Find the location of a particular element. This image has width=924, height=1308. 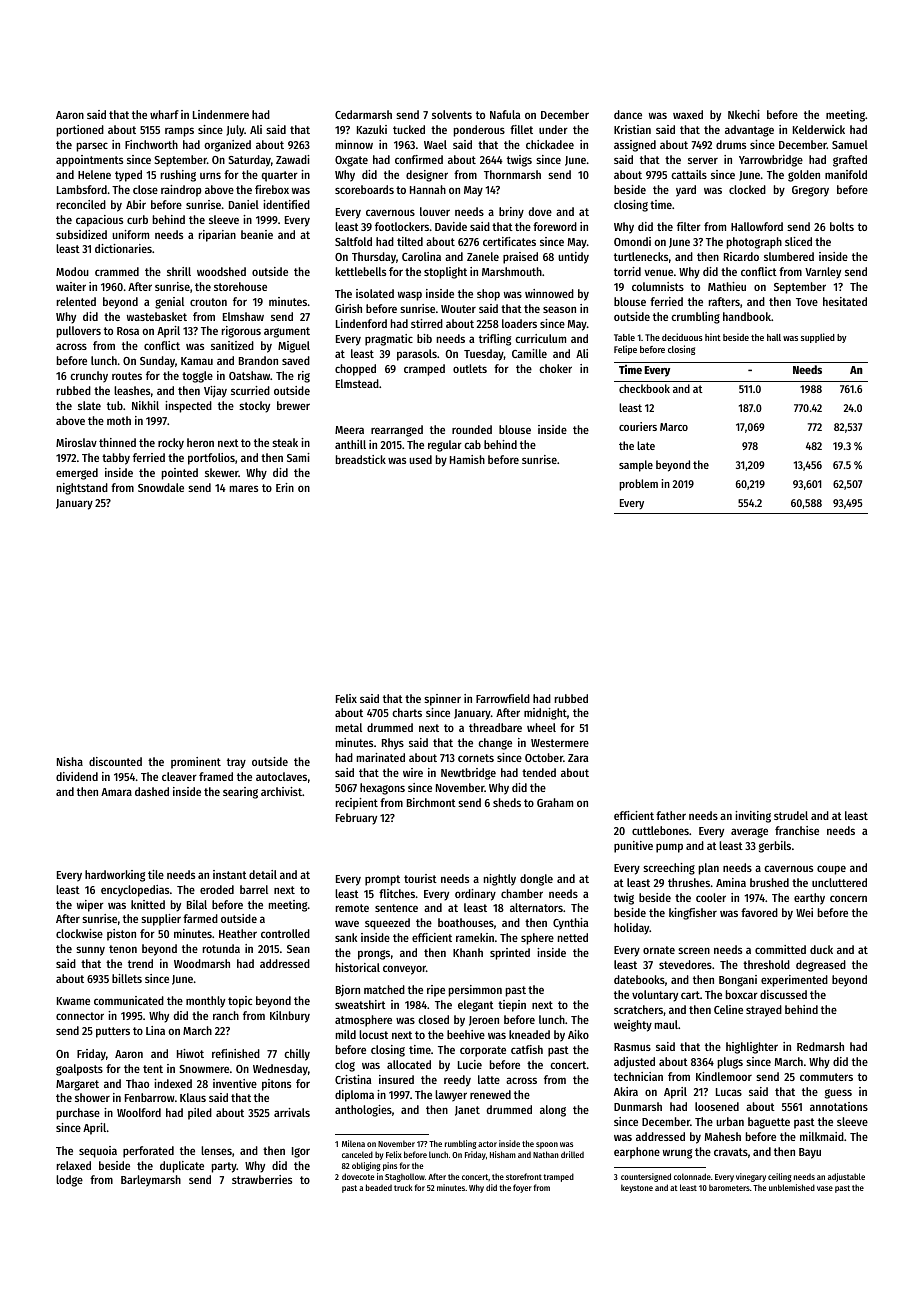

truck is located at coordinates (403, 1187).
